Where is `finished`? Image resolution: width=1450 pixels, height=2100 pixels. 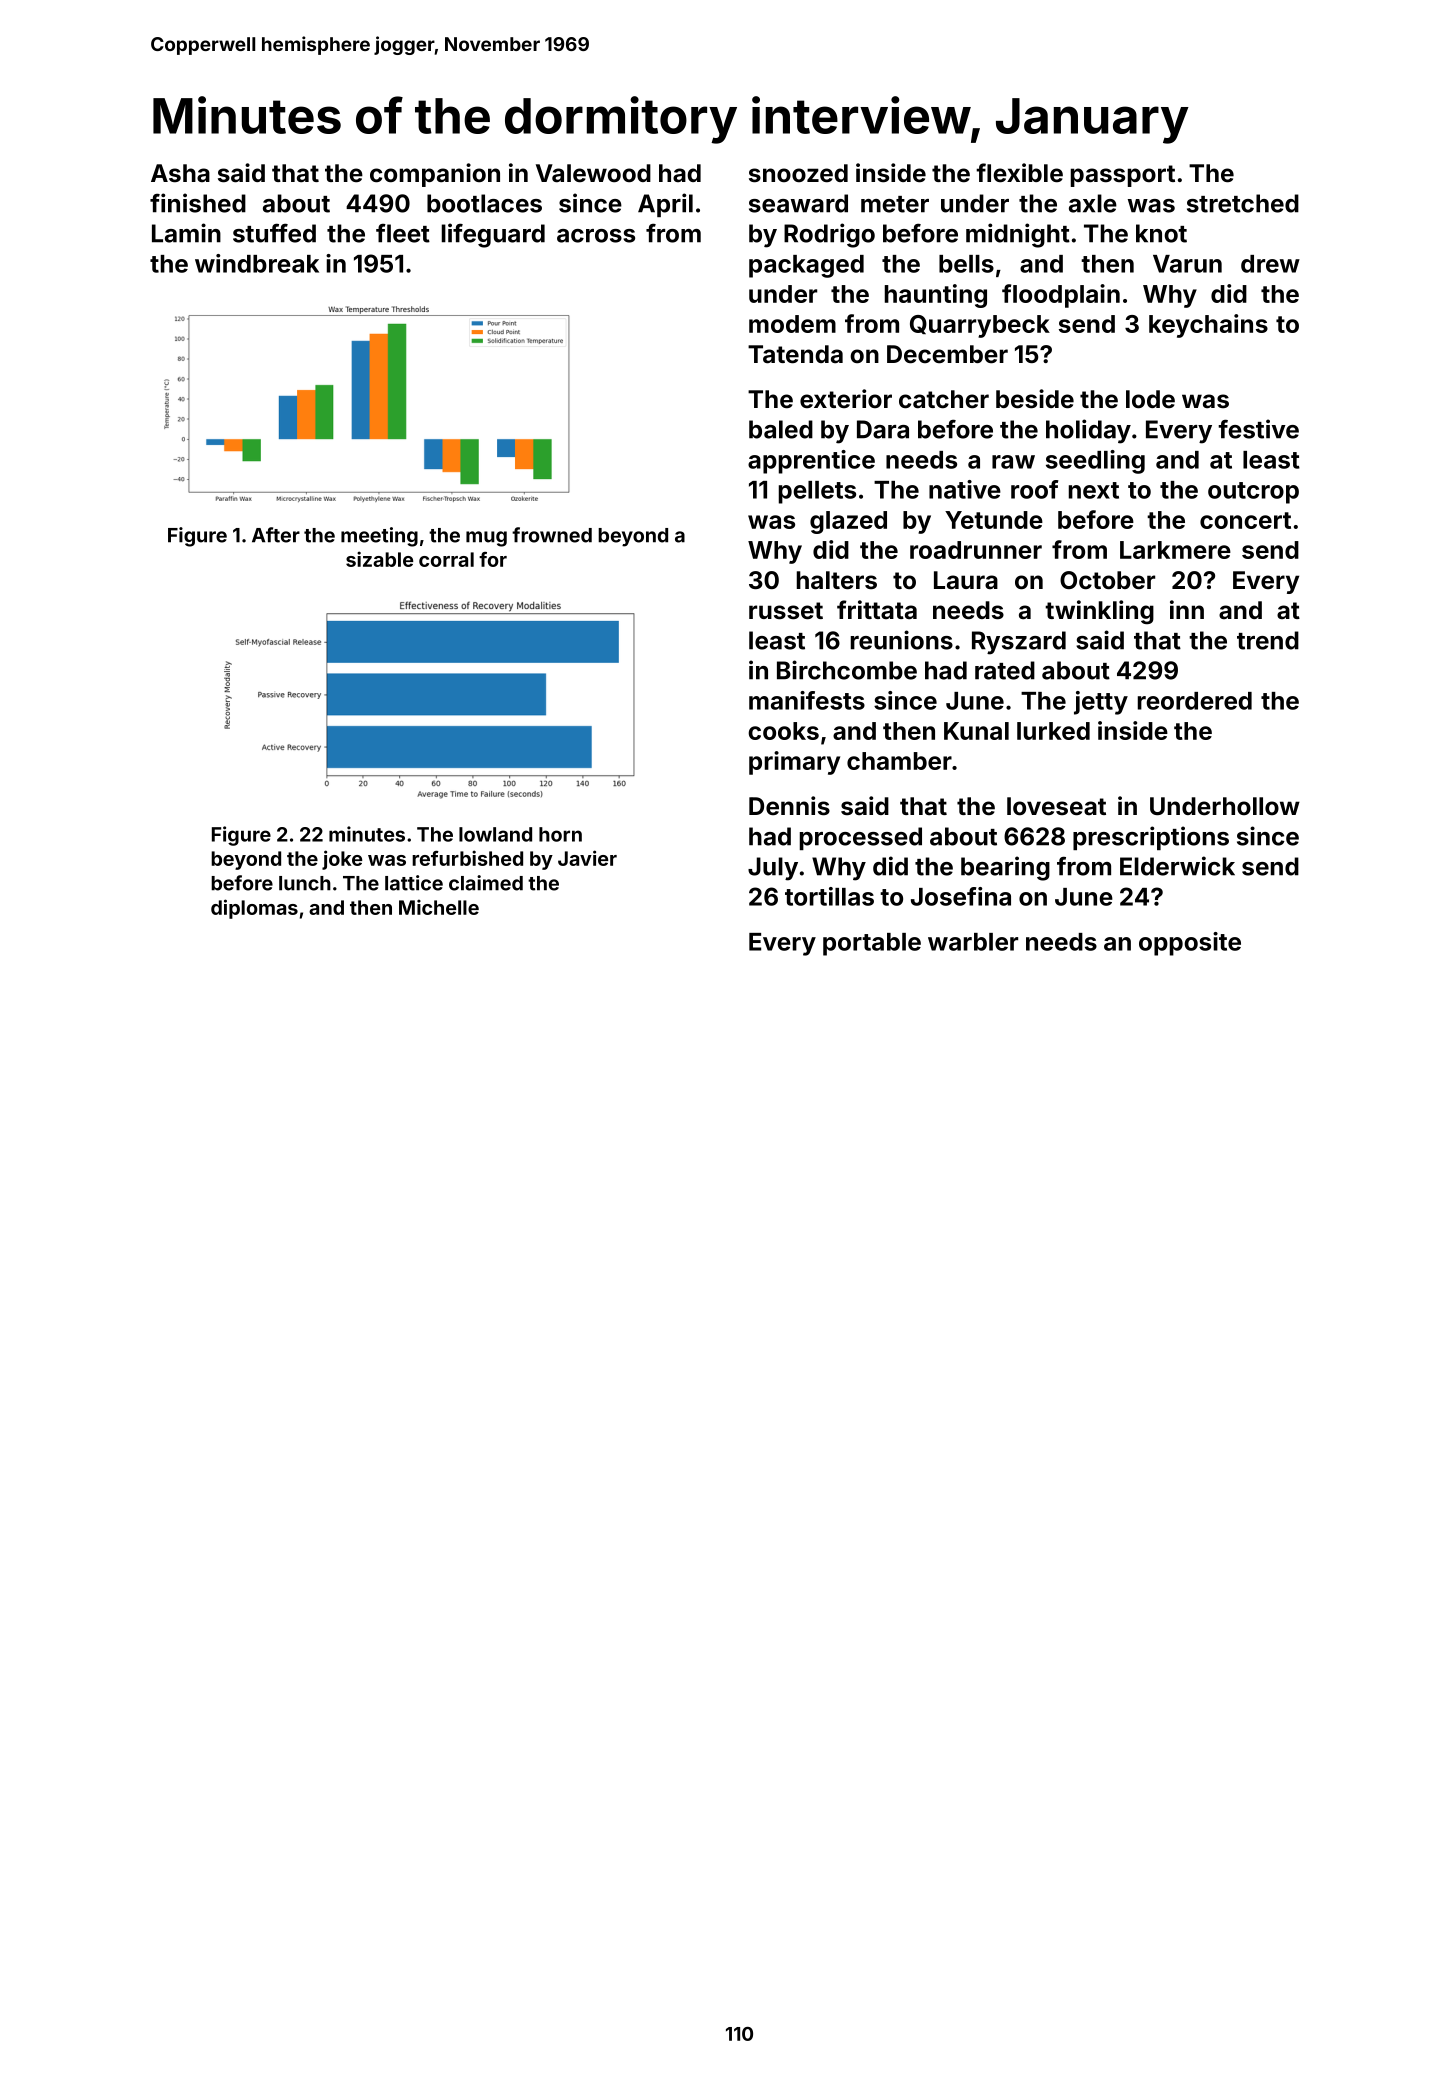 finished is located at coordinates (198, 203).
